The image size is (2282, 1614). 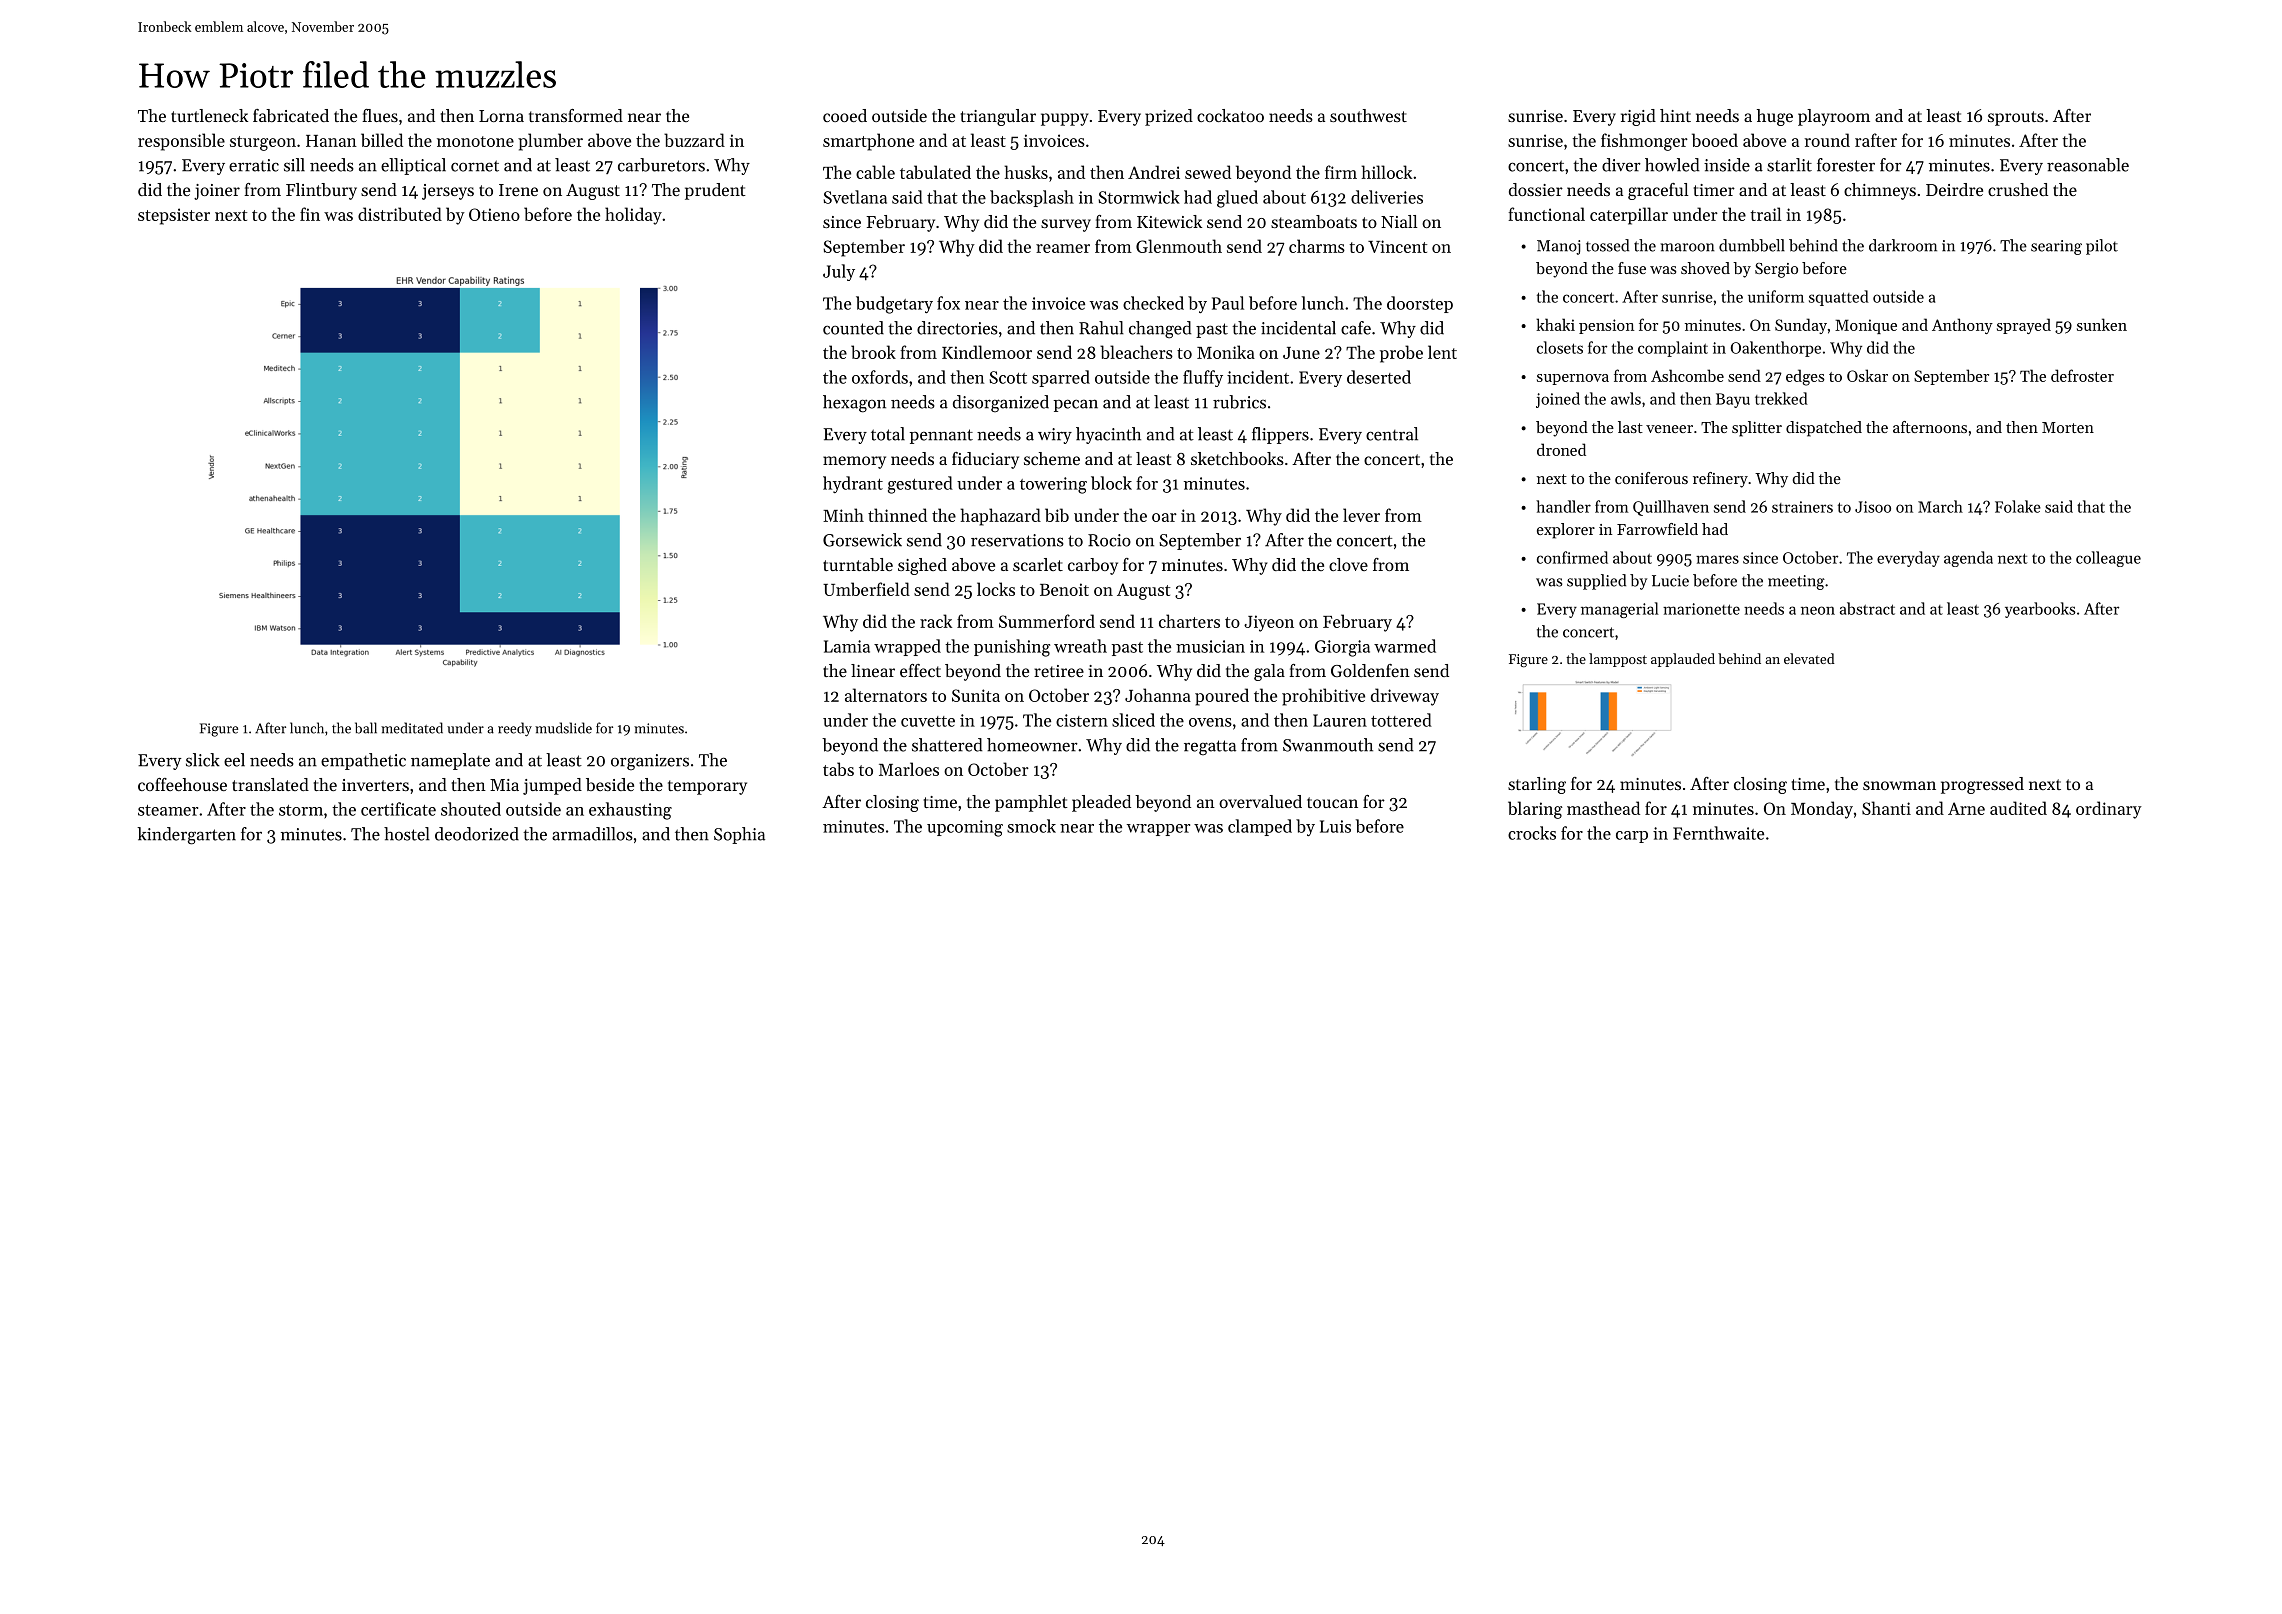 I want to click on dispatched, so click(x=1824, y=429).
